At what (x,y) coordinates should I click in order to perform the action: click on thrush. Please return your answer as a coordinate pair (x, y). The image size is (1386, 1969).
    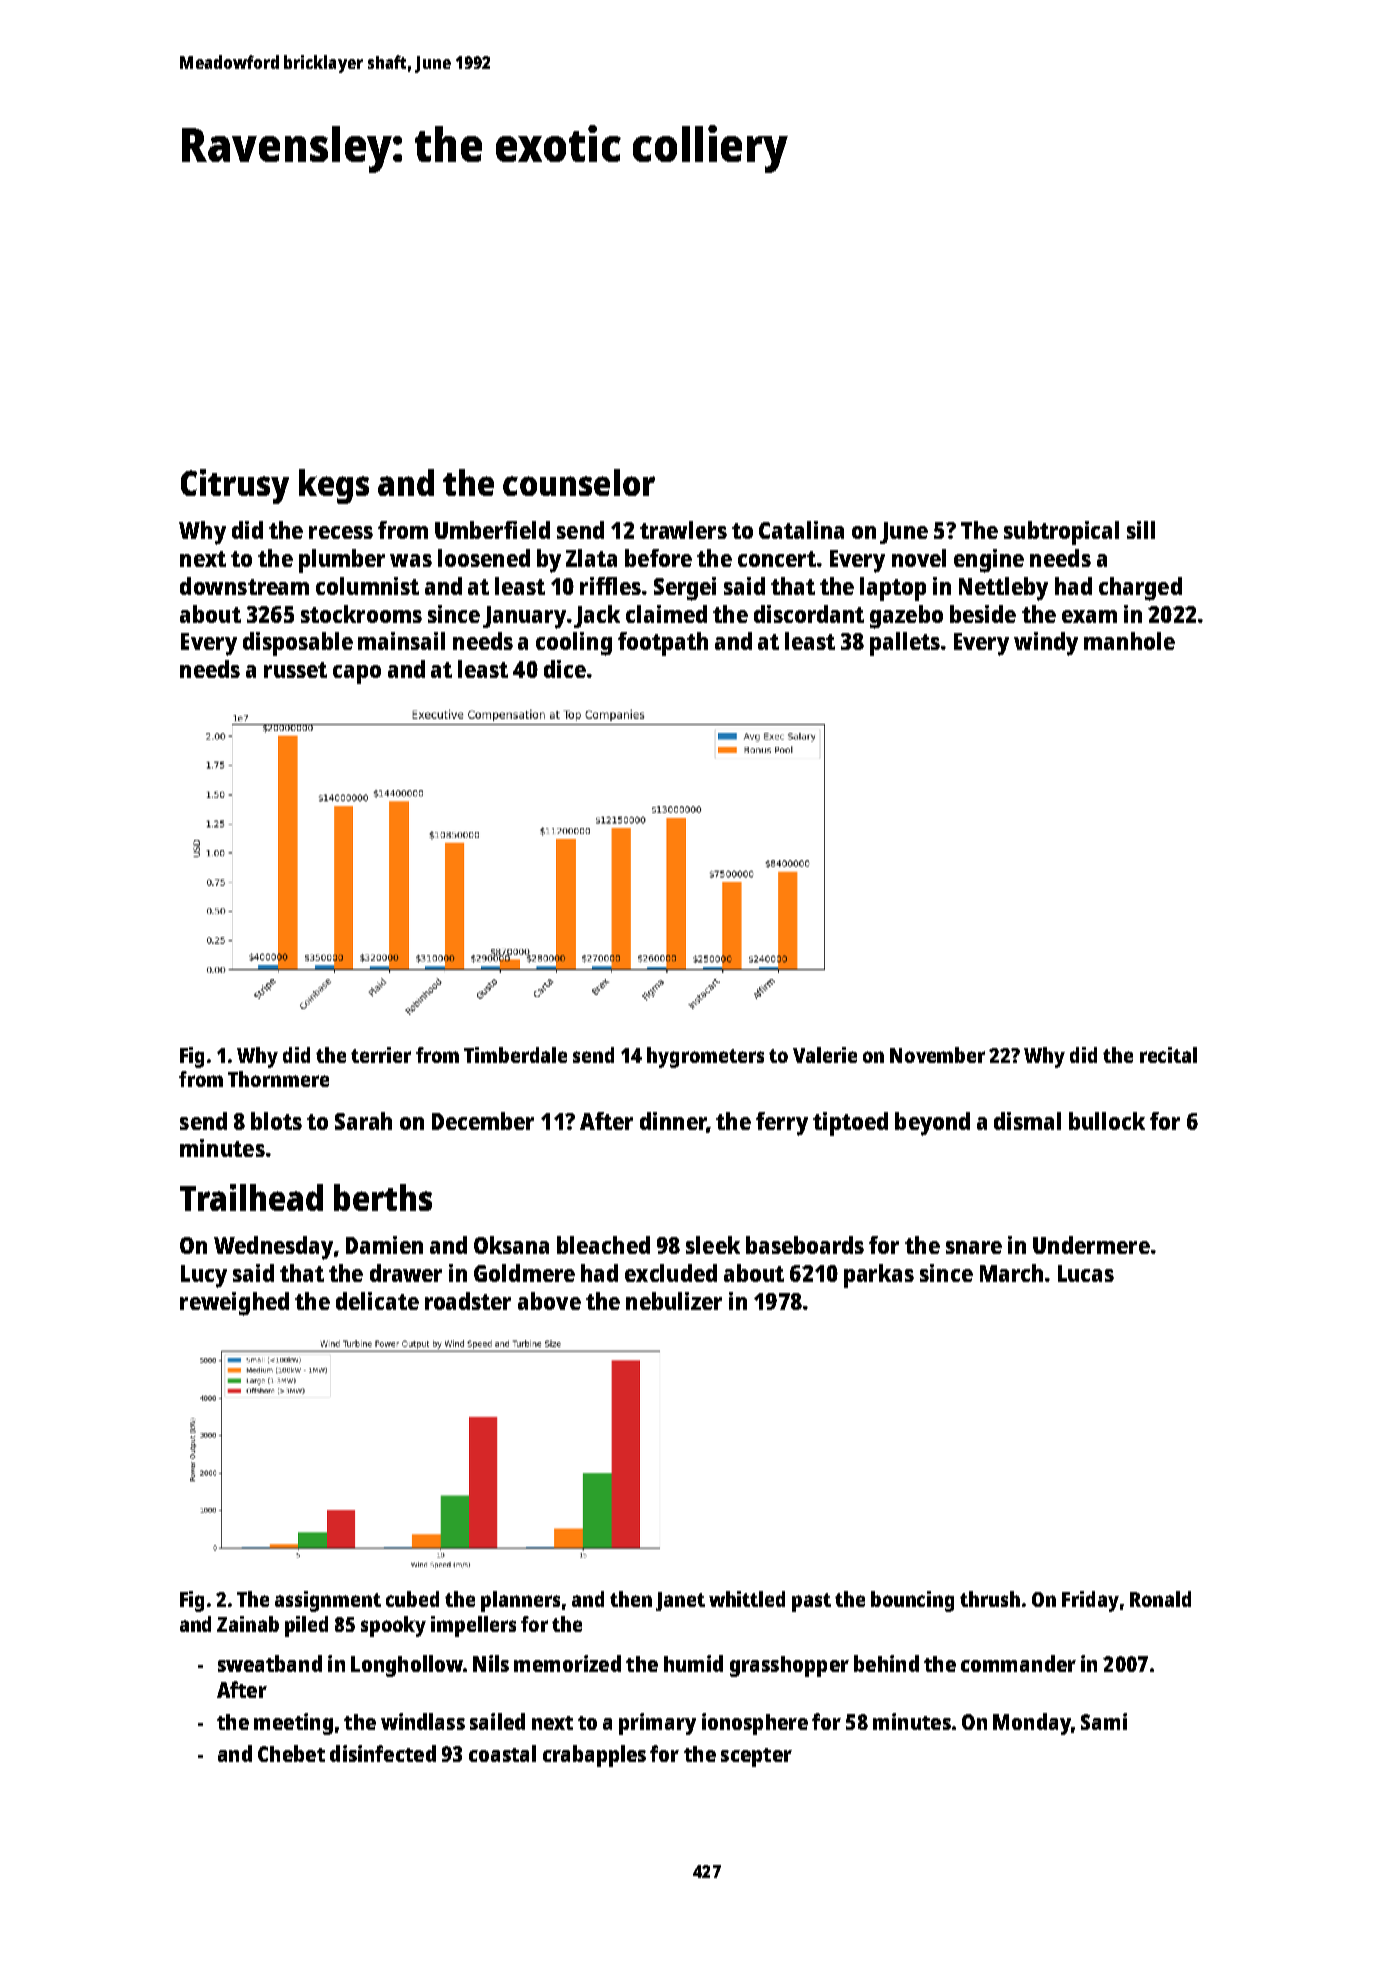
    Looking at the image, I should click on (990, 1599).
